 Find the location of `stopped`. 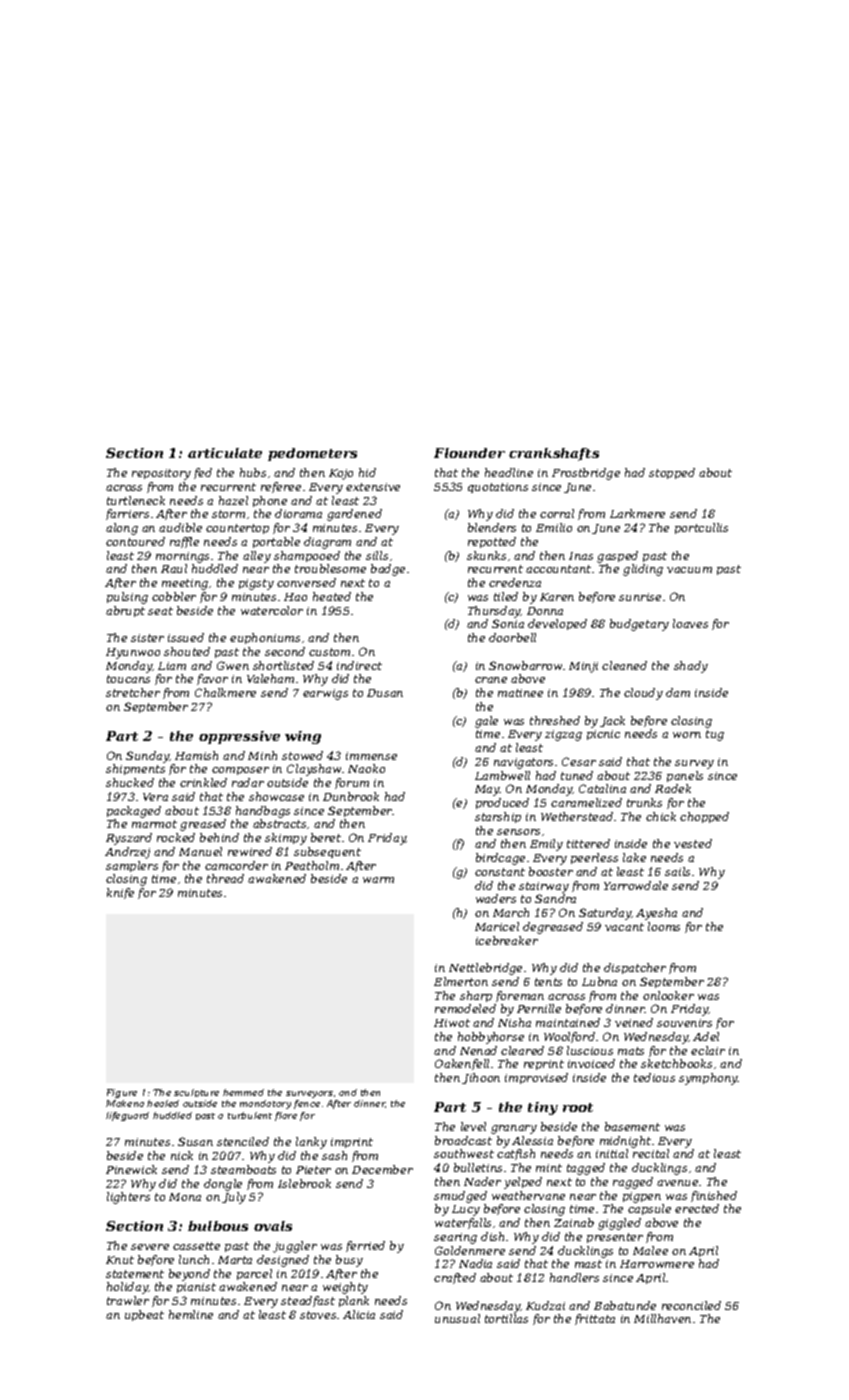

stopped is located at coordinates (672, 473).
